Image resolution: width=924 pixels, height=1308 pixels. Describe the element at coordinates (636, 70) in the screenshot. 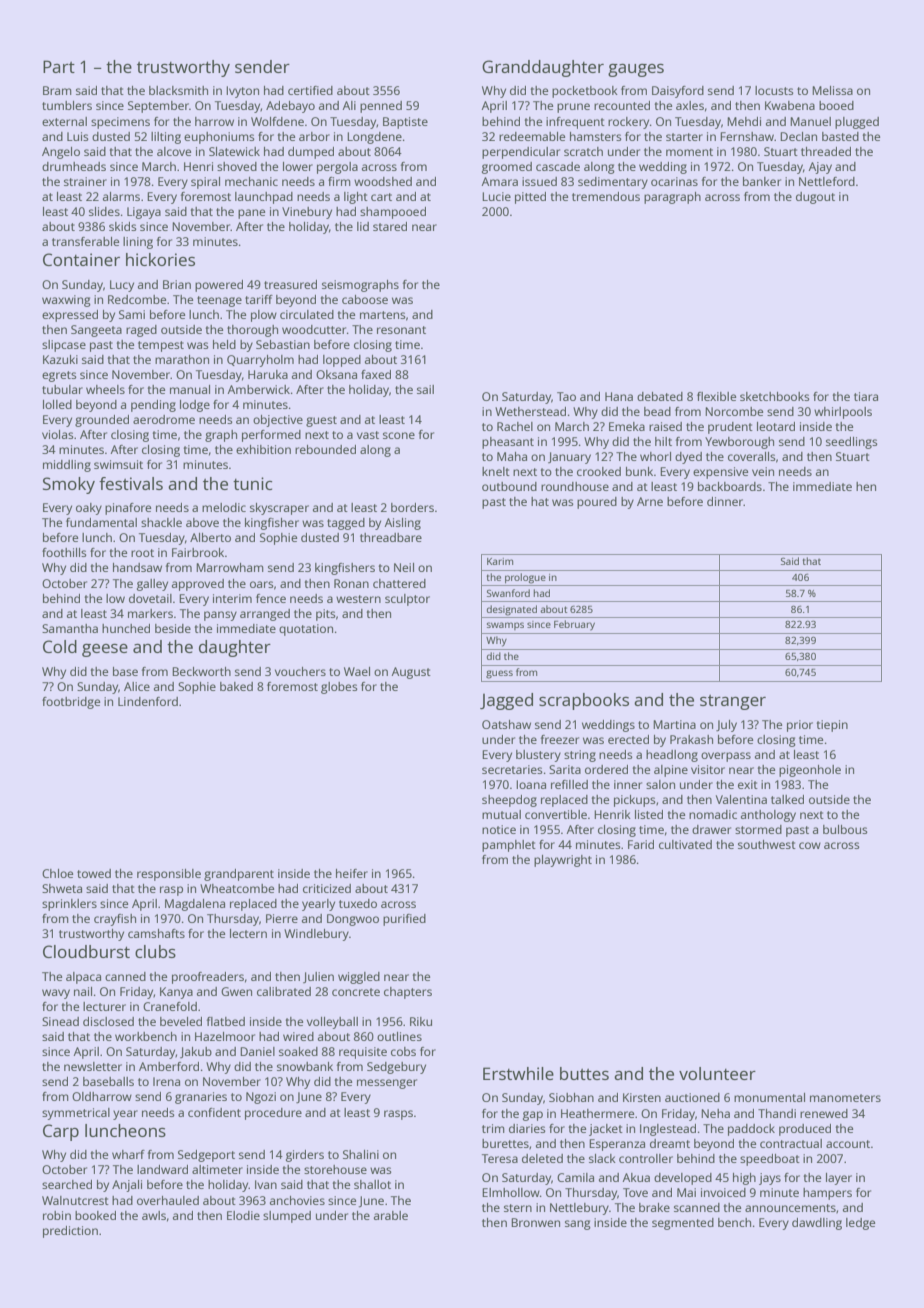

I see `gauges` at that location.
